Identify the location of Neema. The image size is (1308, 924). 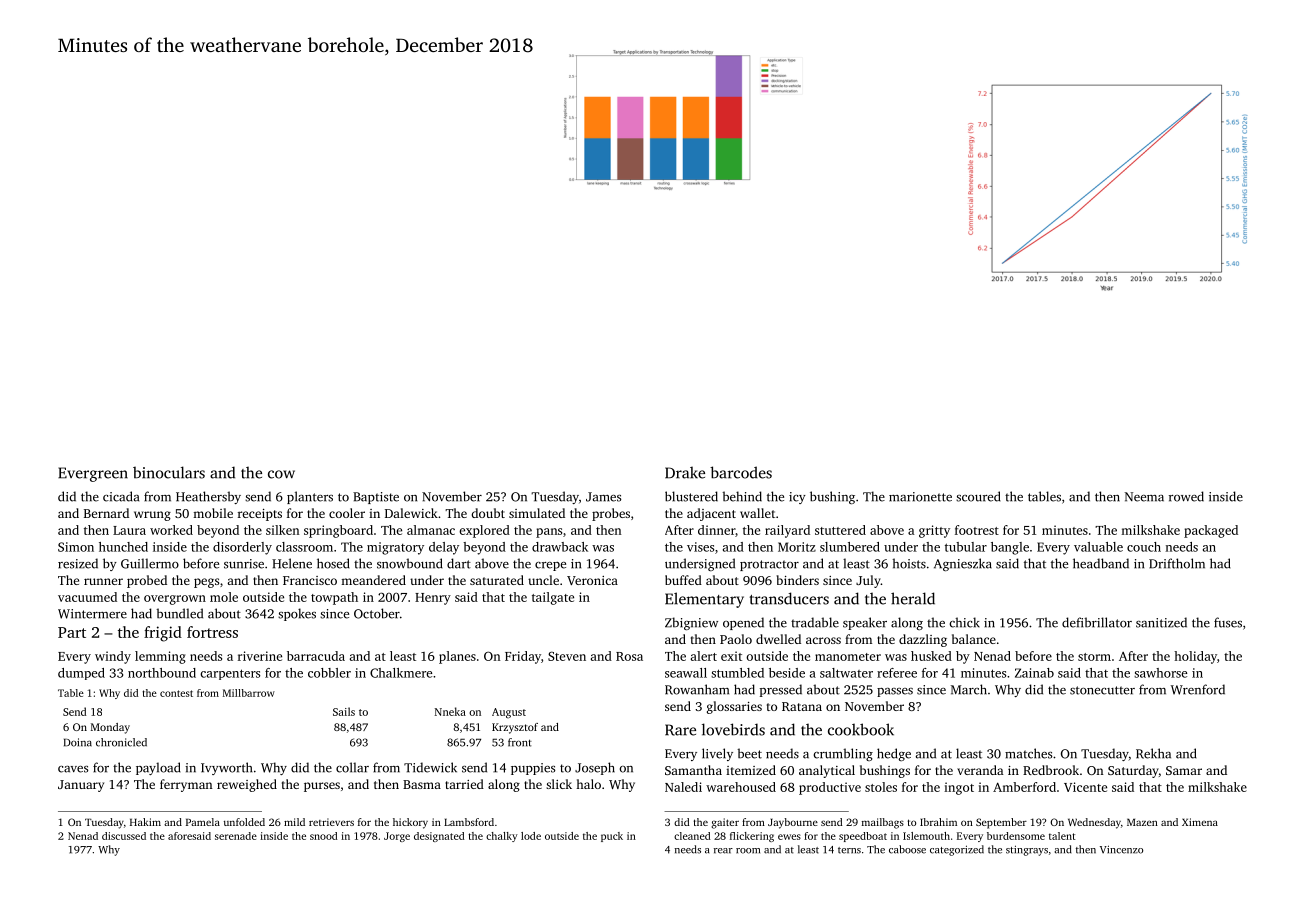
(1144, 497).
